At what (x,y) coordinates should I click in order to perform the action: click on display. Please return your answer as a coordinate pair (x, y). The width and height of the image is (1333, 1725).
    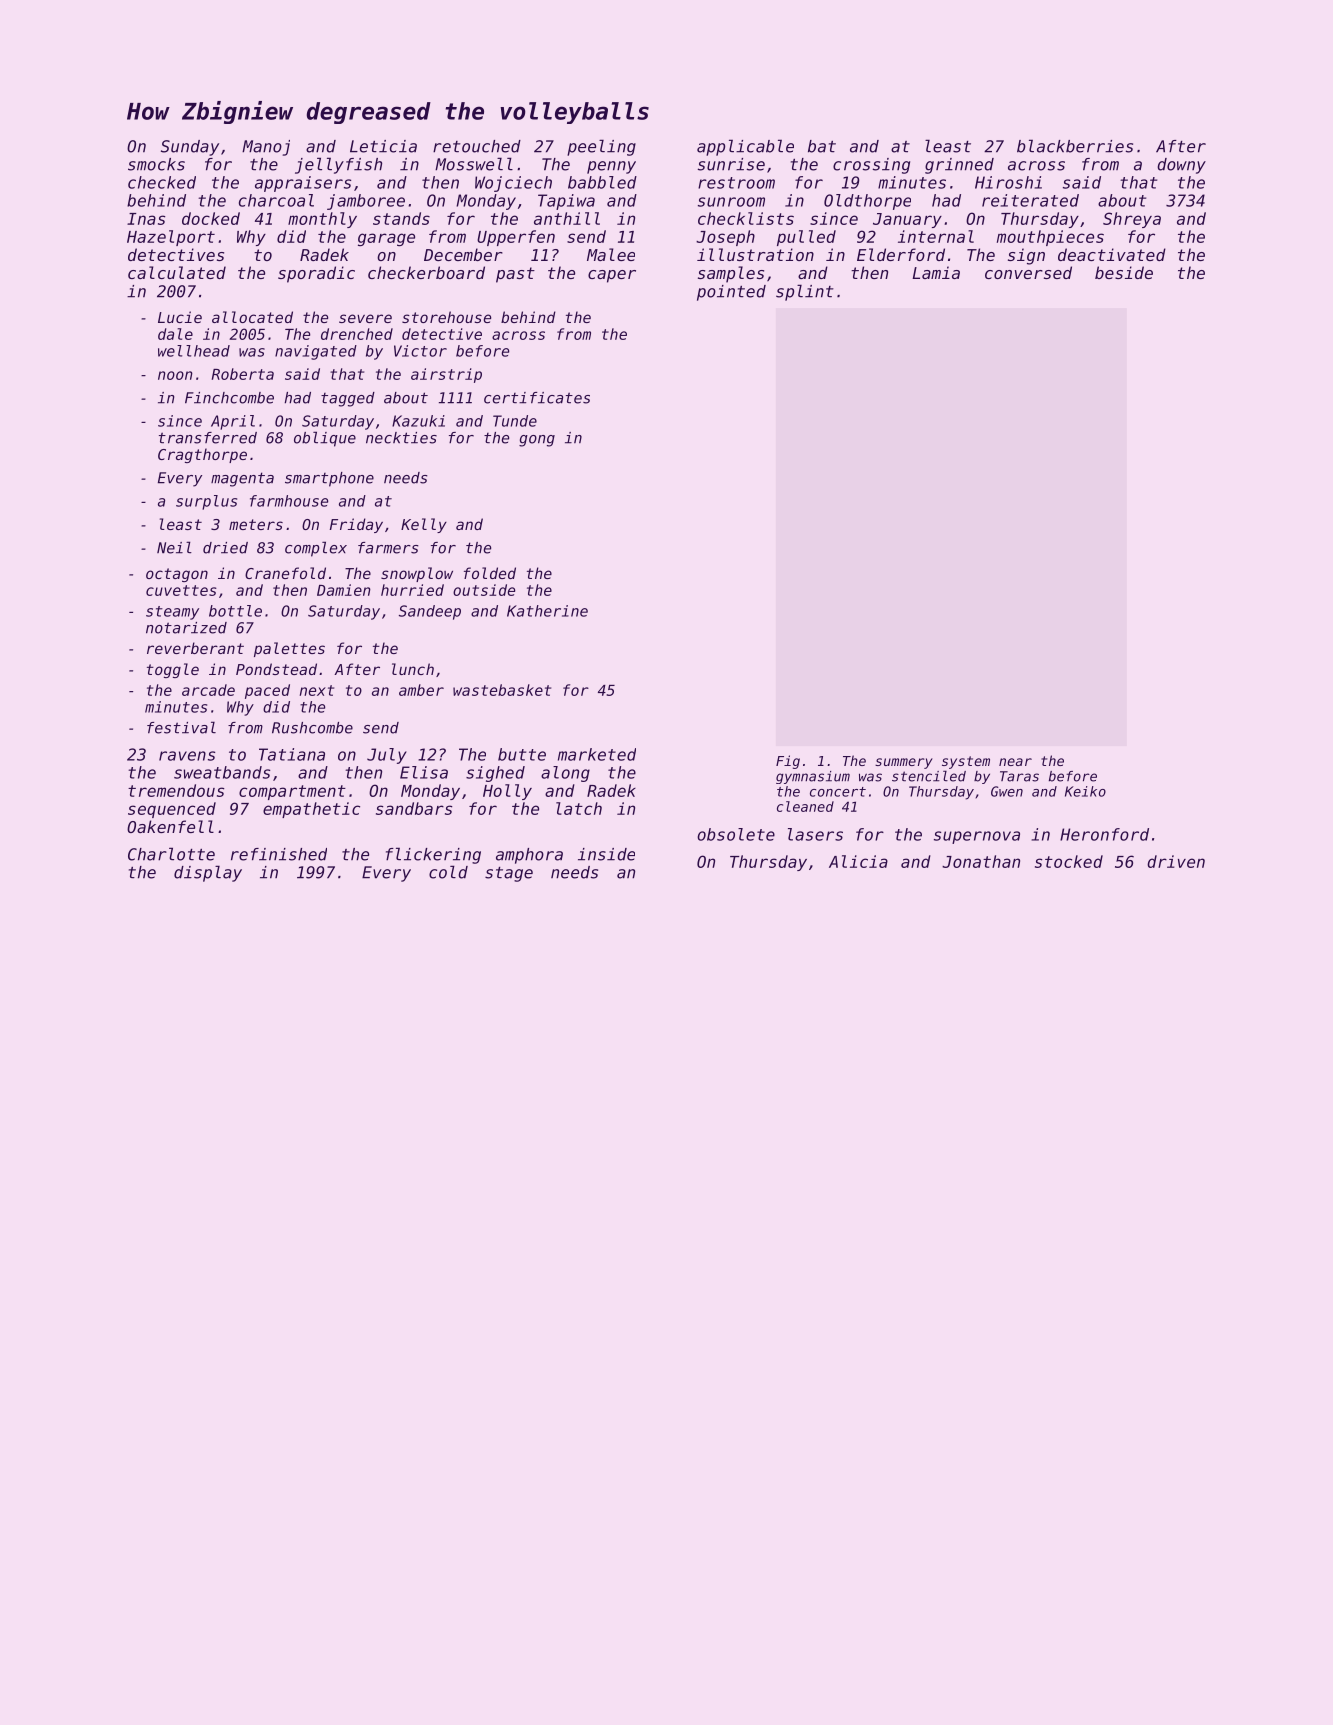
    Looking at the image, I should click on (208, 873).
